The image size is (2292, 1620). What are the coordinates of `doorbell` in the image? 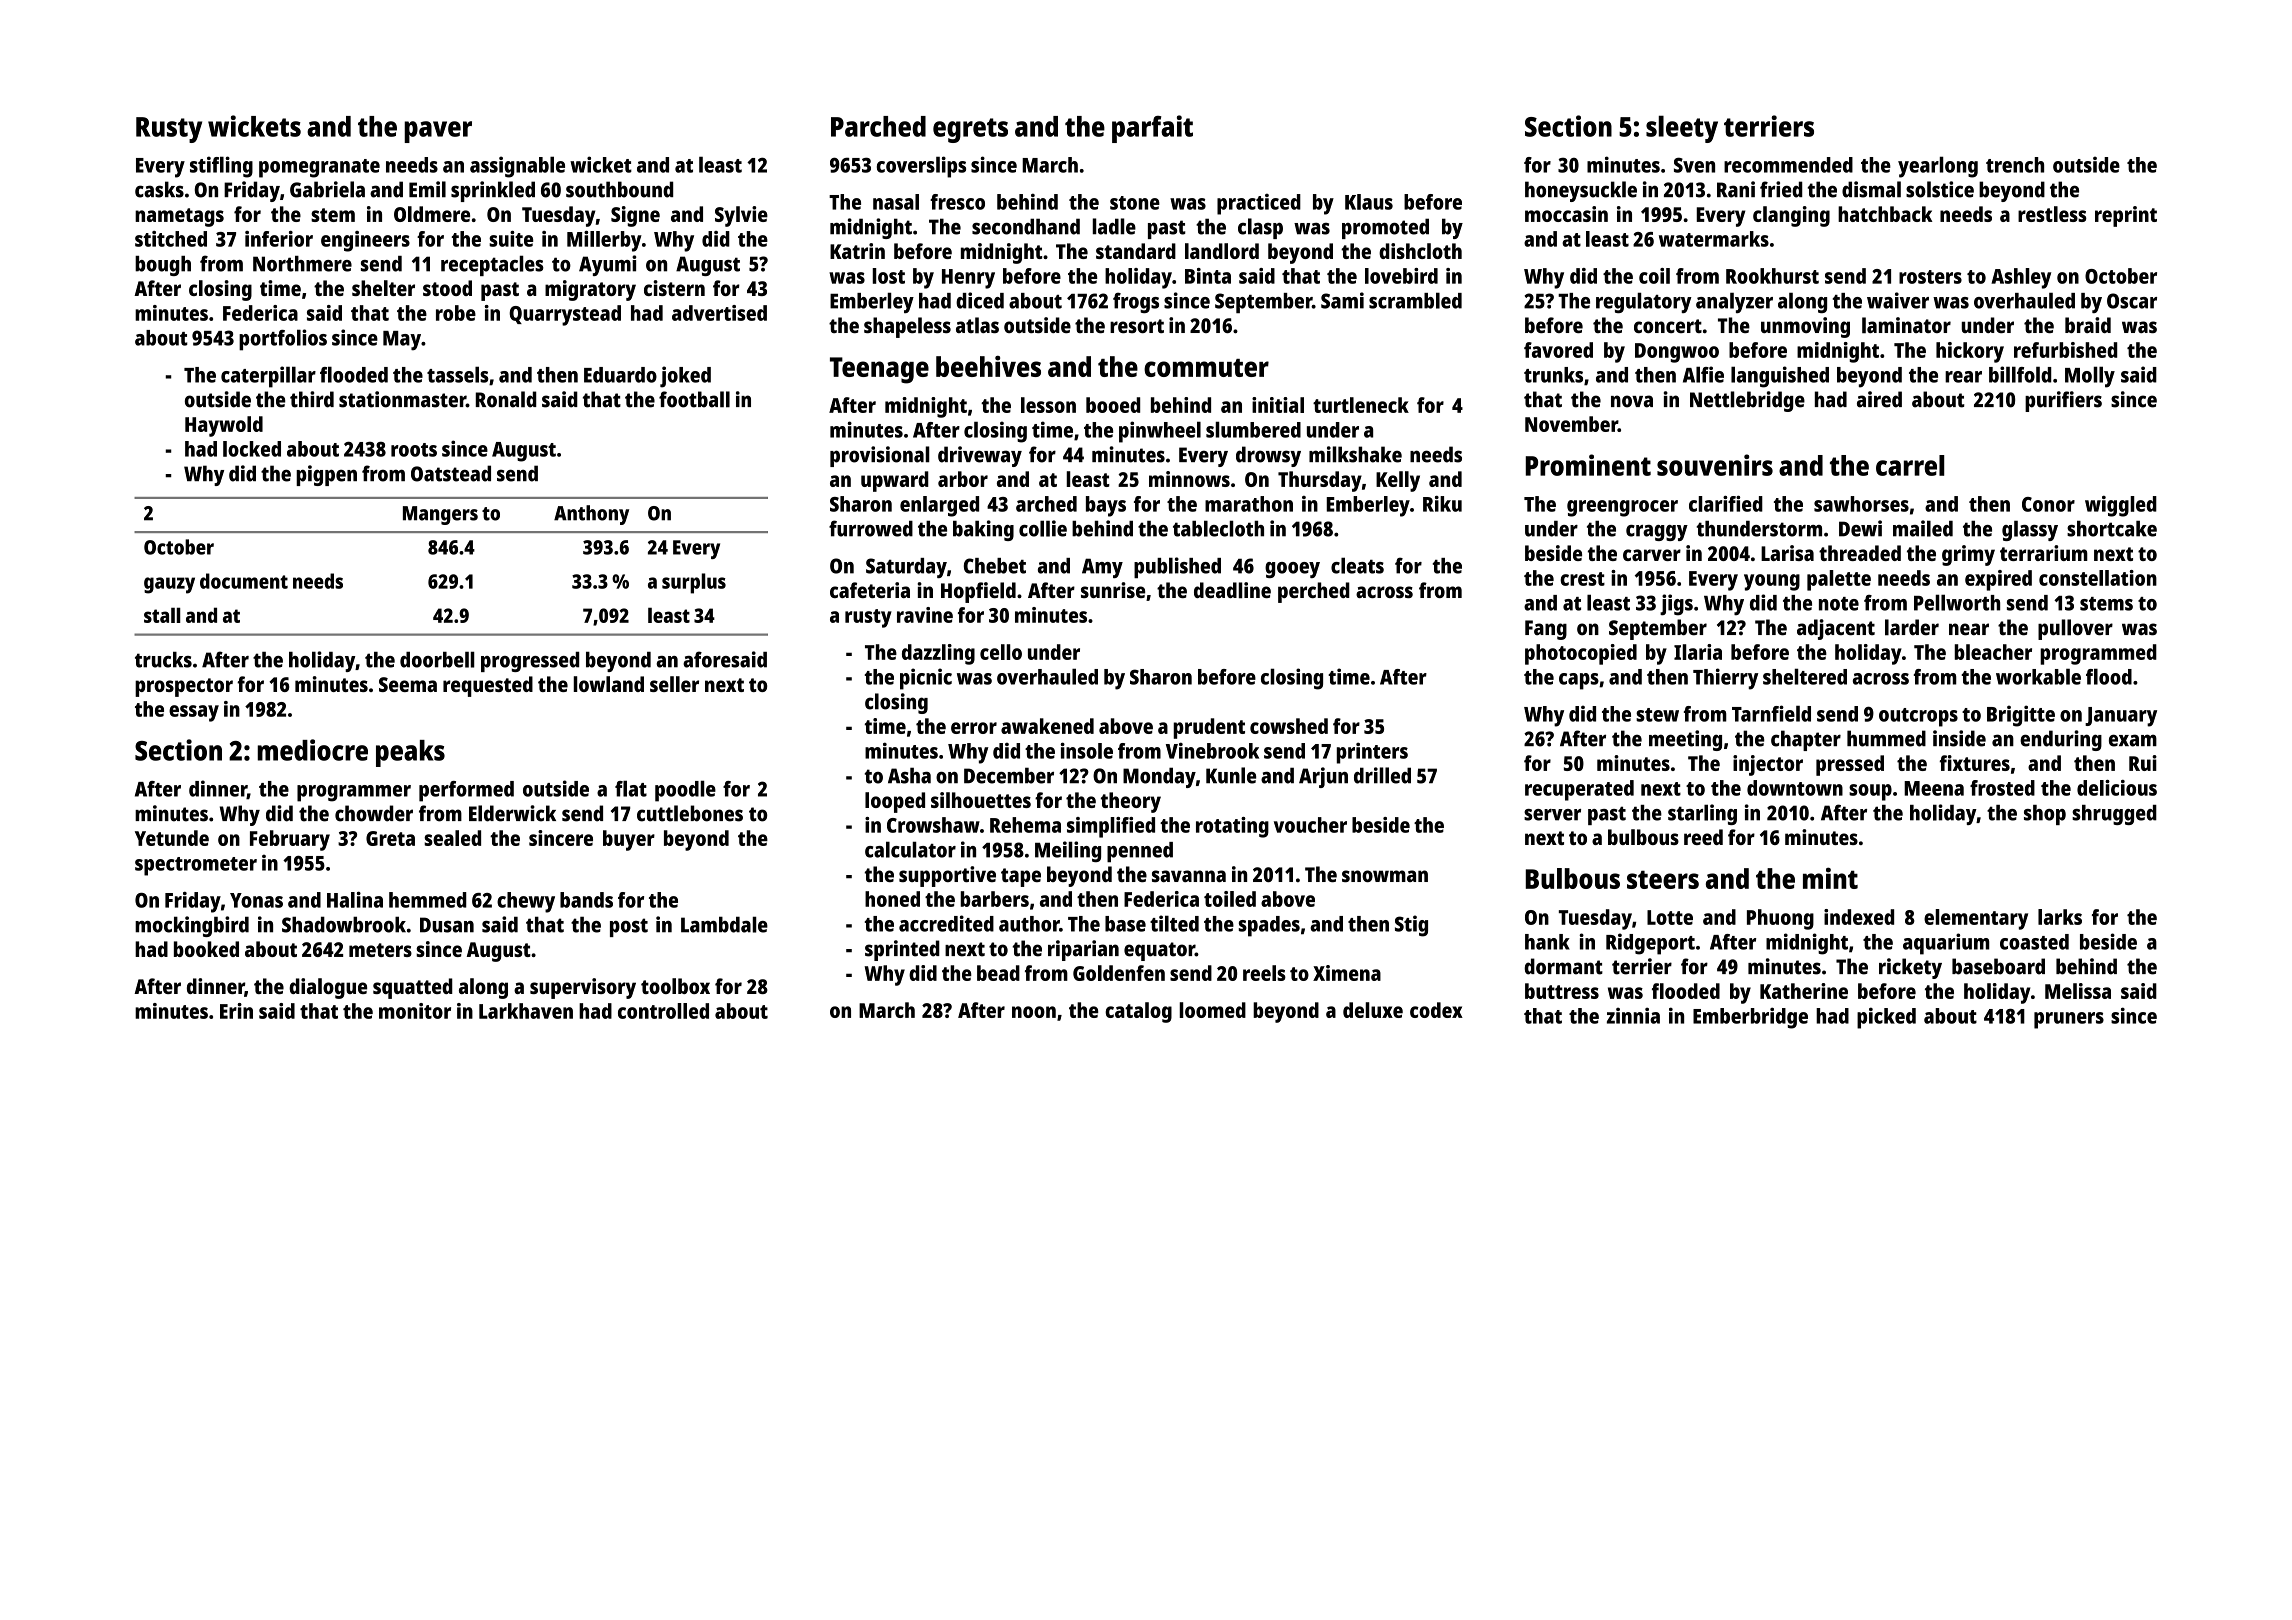 It's located at (437, 659).
